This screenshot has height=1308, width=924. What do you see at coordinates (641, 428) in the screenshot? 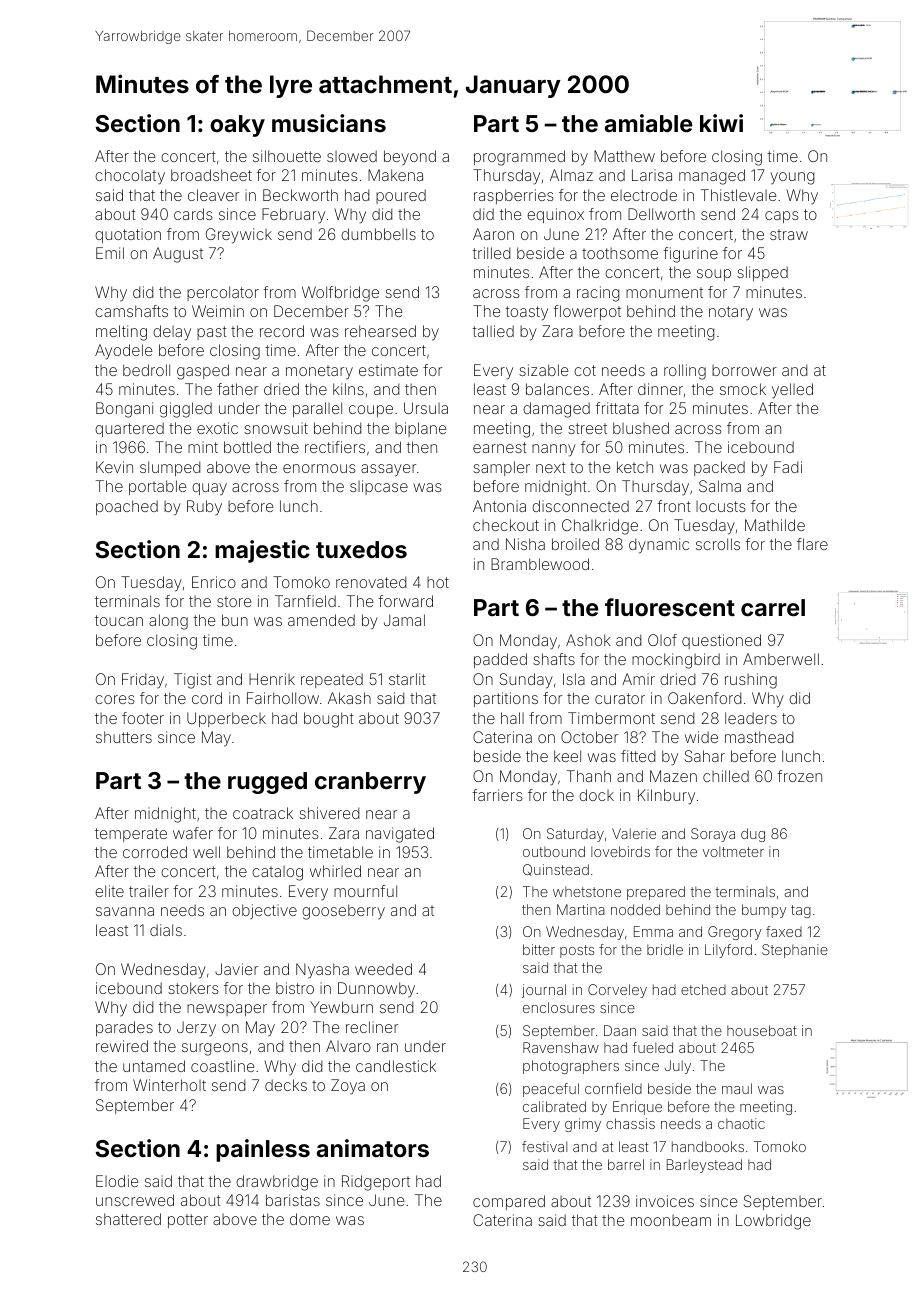
I see `blushed` at bounding box center [641, 428].
